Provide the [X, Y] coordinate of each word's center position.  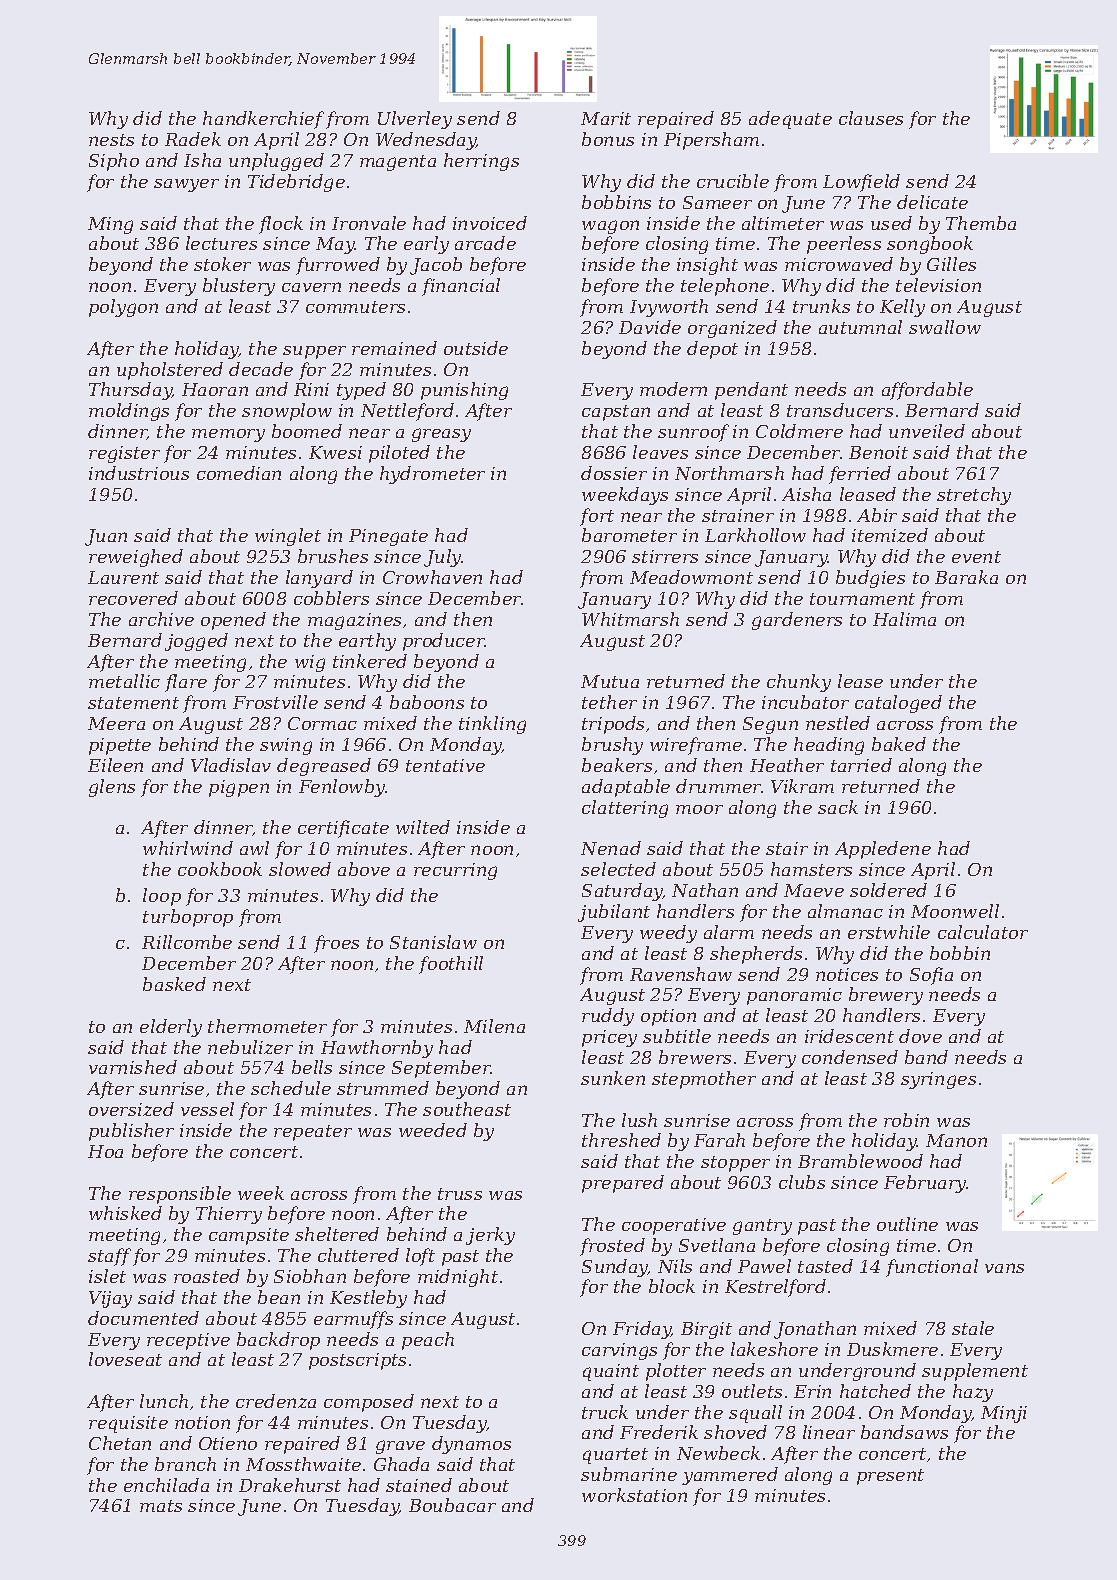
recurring [455, 871]
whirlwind [188, 848]
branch [185, 1464]
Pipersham [711, 141]
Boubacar [452, 1505]
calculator [983, 932]
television [938, 285]
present [890, 1477]
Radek [193, 139]
